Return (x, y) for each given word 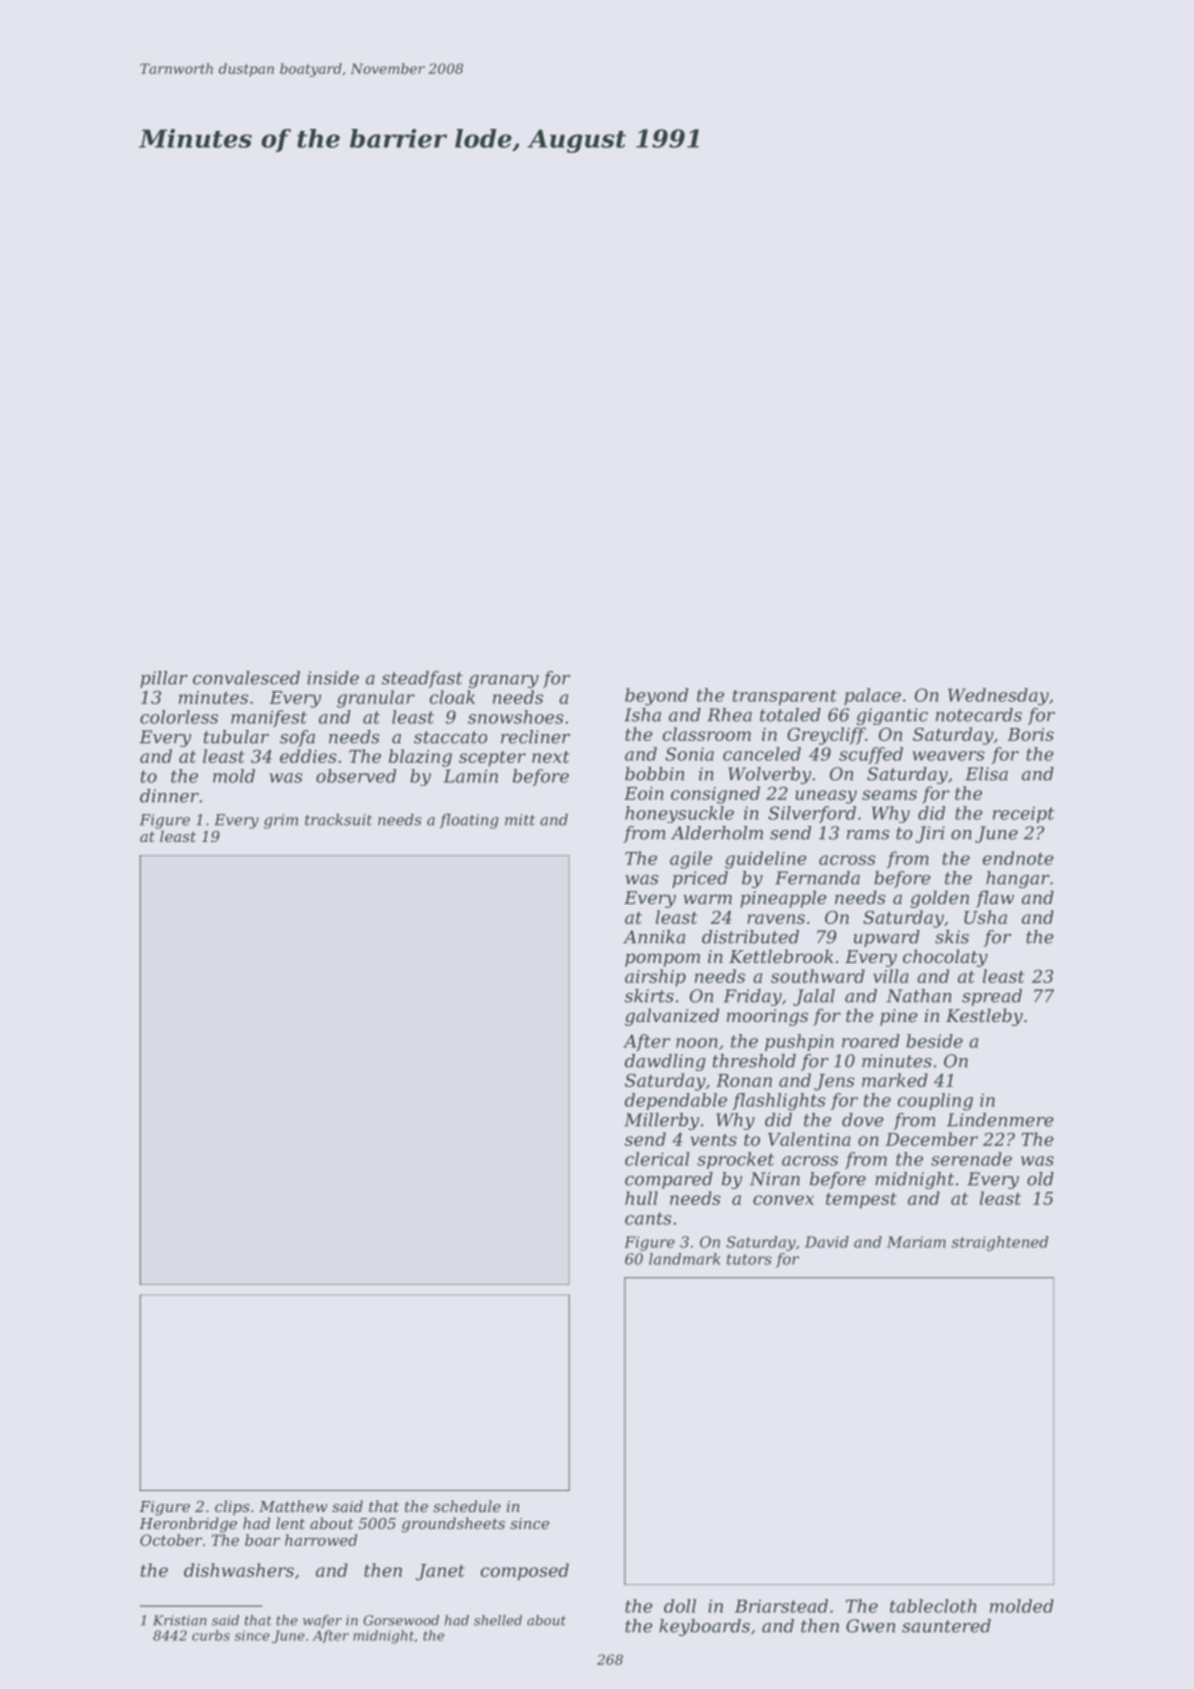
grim (281, 821)
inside (333, 678)
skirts (649, 996)
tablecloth (933, 1606)
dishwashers (239, 1570)
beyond (656, 697)
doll (680, 1606)
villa (891, 976)
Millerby (661, 1121)
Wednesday (998, 697)
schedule (467, 1506)
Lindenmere (1000, 1120)
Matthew (293, 1506)
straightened (1000, 1243)
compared (669, 1180)
